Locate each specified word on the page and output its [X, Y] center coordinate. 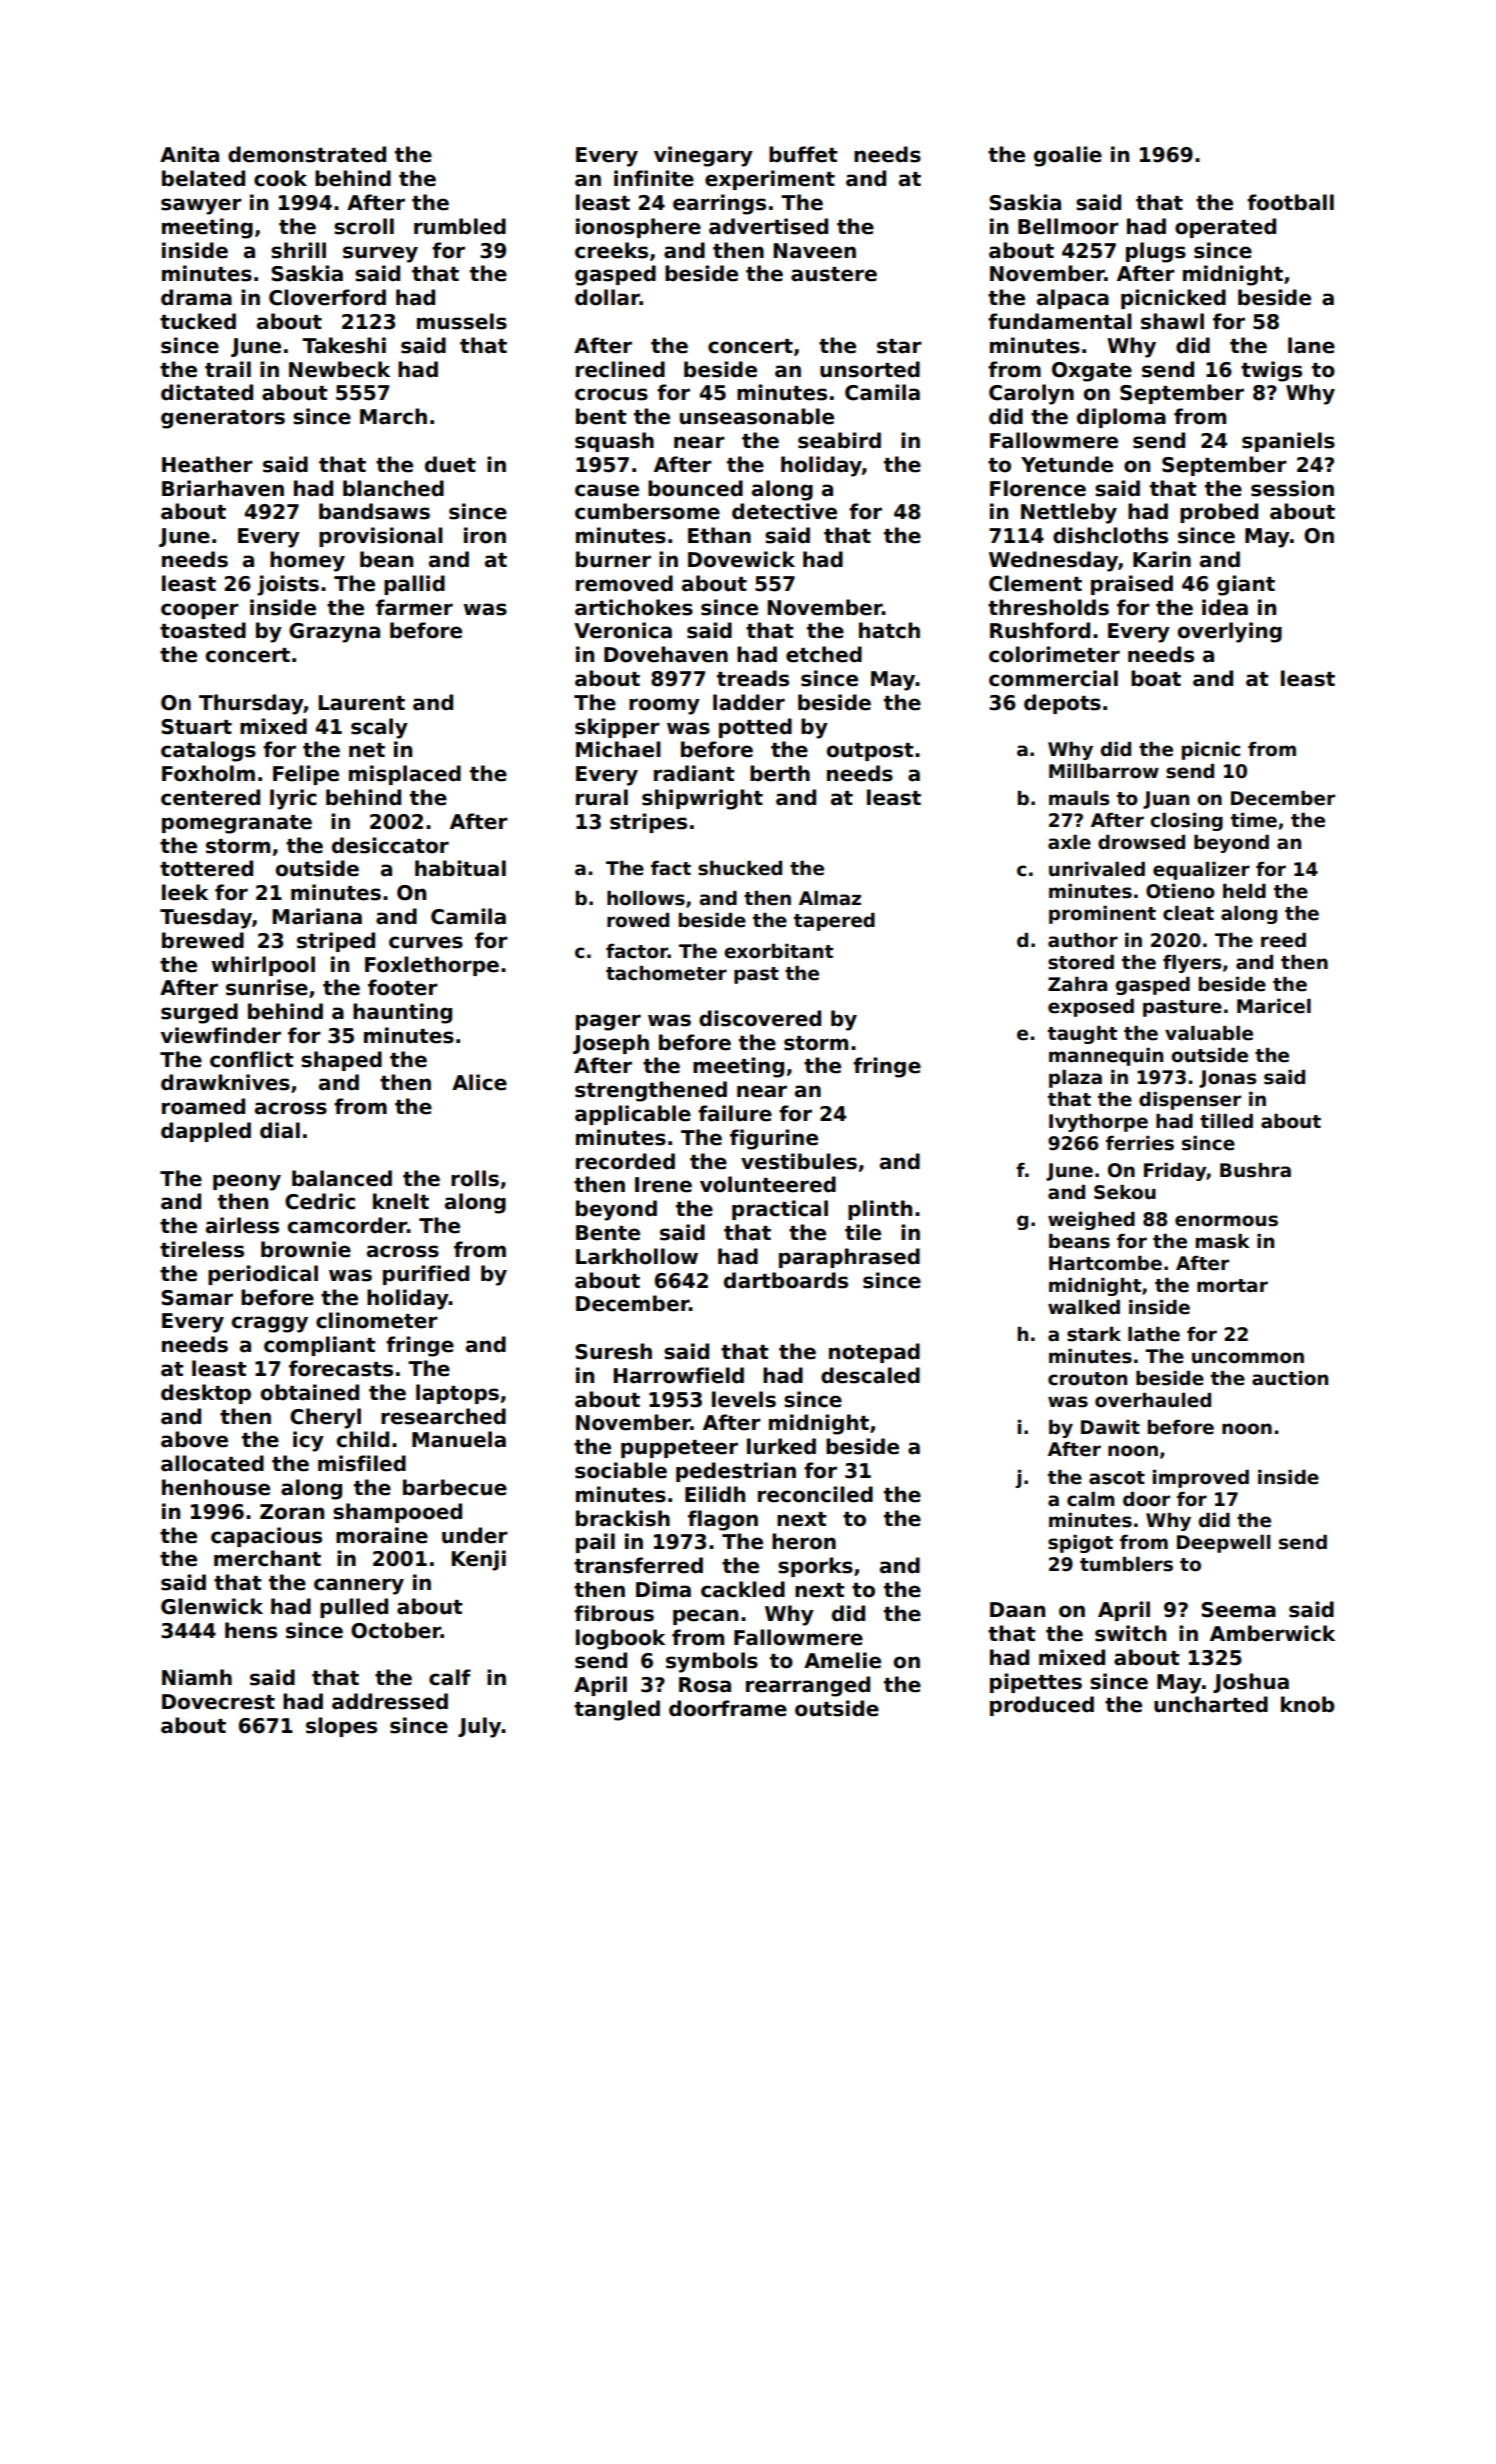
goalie [1068, 156]
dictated [207, 392]
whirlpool [263, 966]
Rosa [705, 1685]
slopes [341, 1727]
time [1254, 820]
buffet [803, 154]
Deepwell [1223, 1544]
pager [608, 1022]
